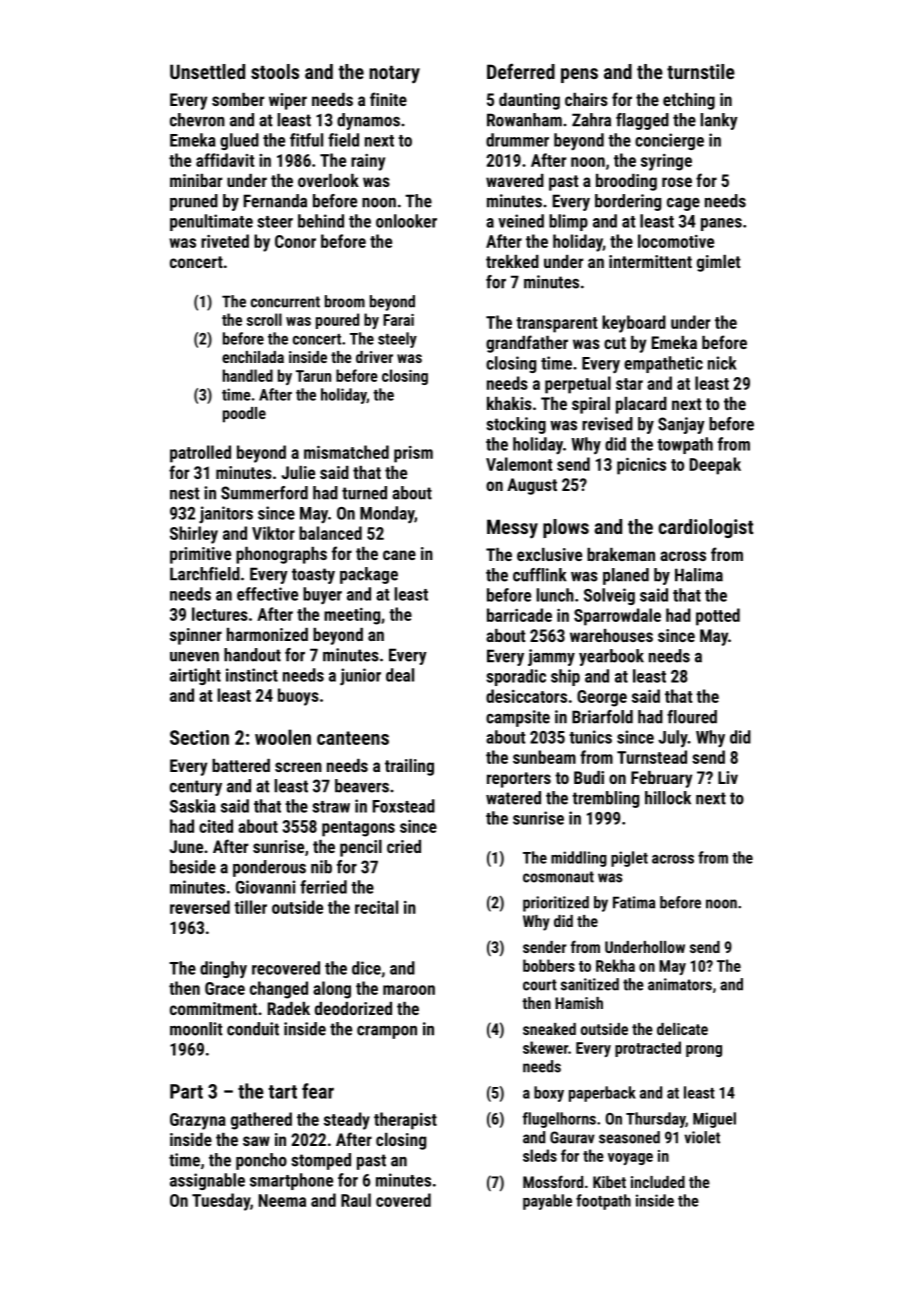  What do you see at coordinates (547, 1202) in the page?
I see `payable` at bounding box center [547, 1202].
